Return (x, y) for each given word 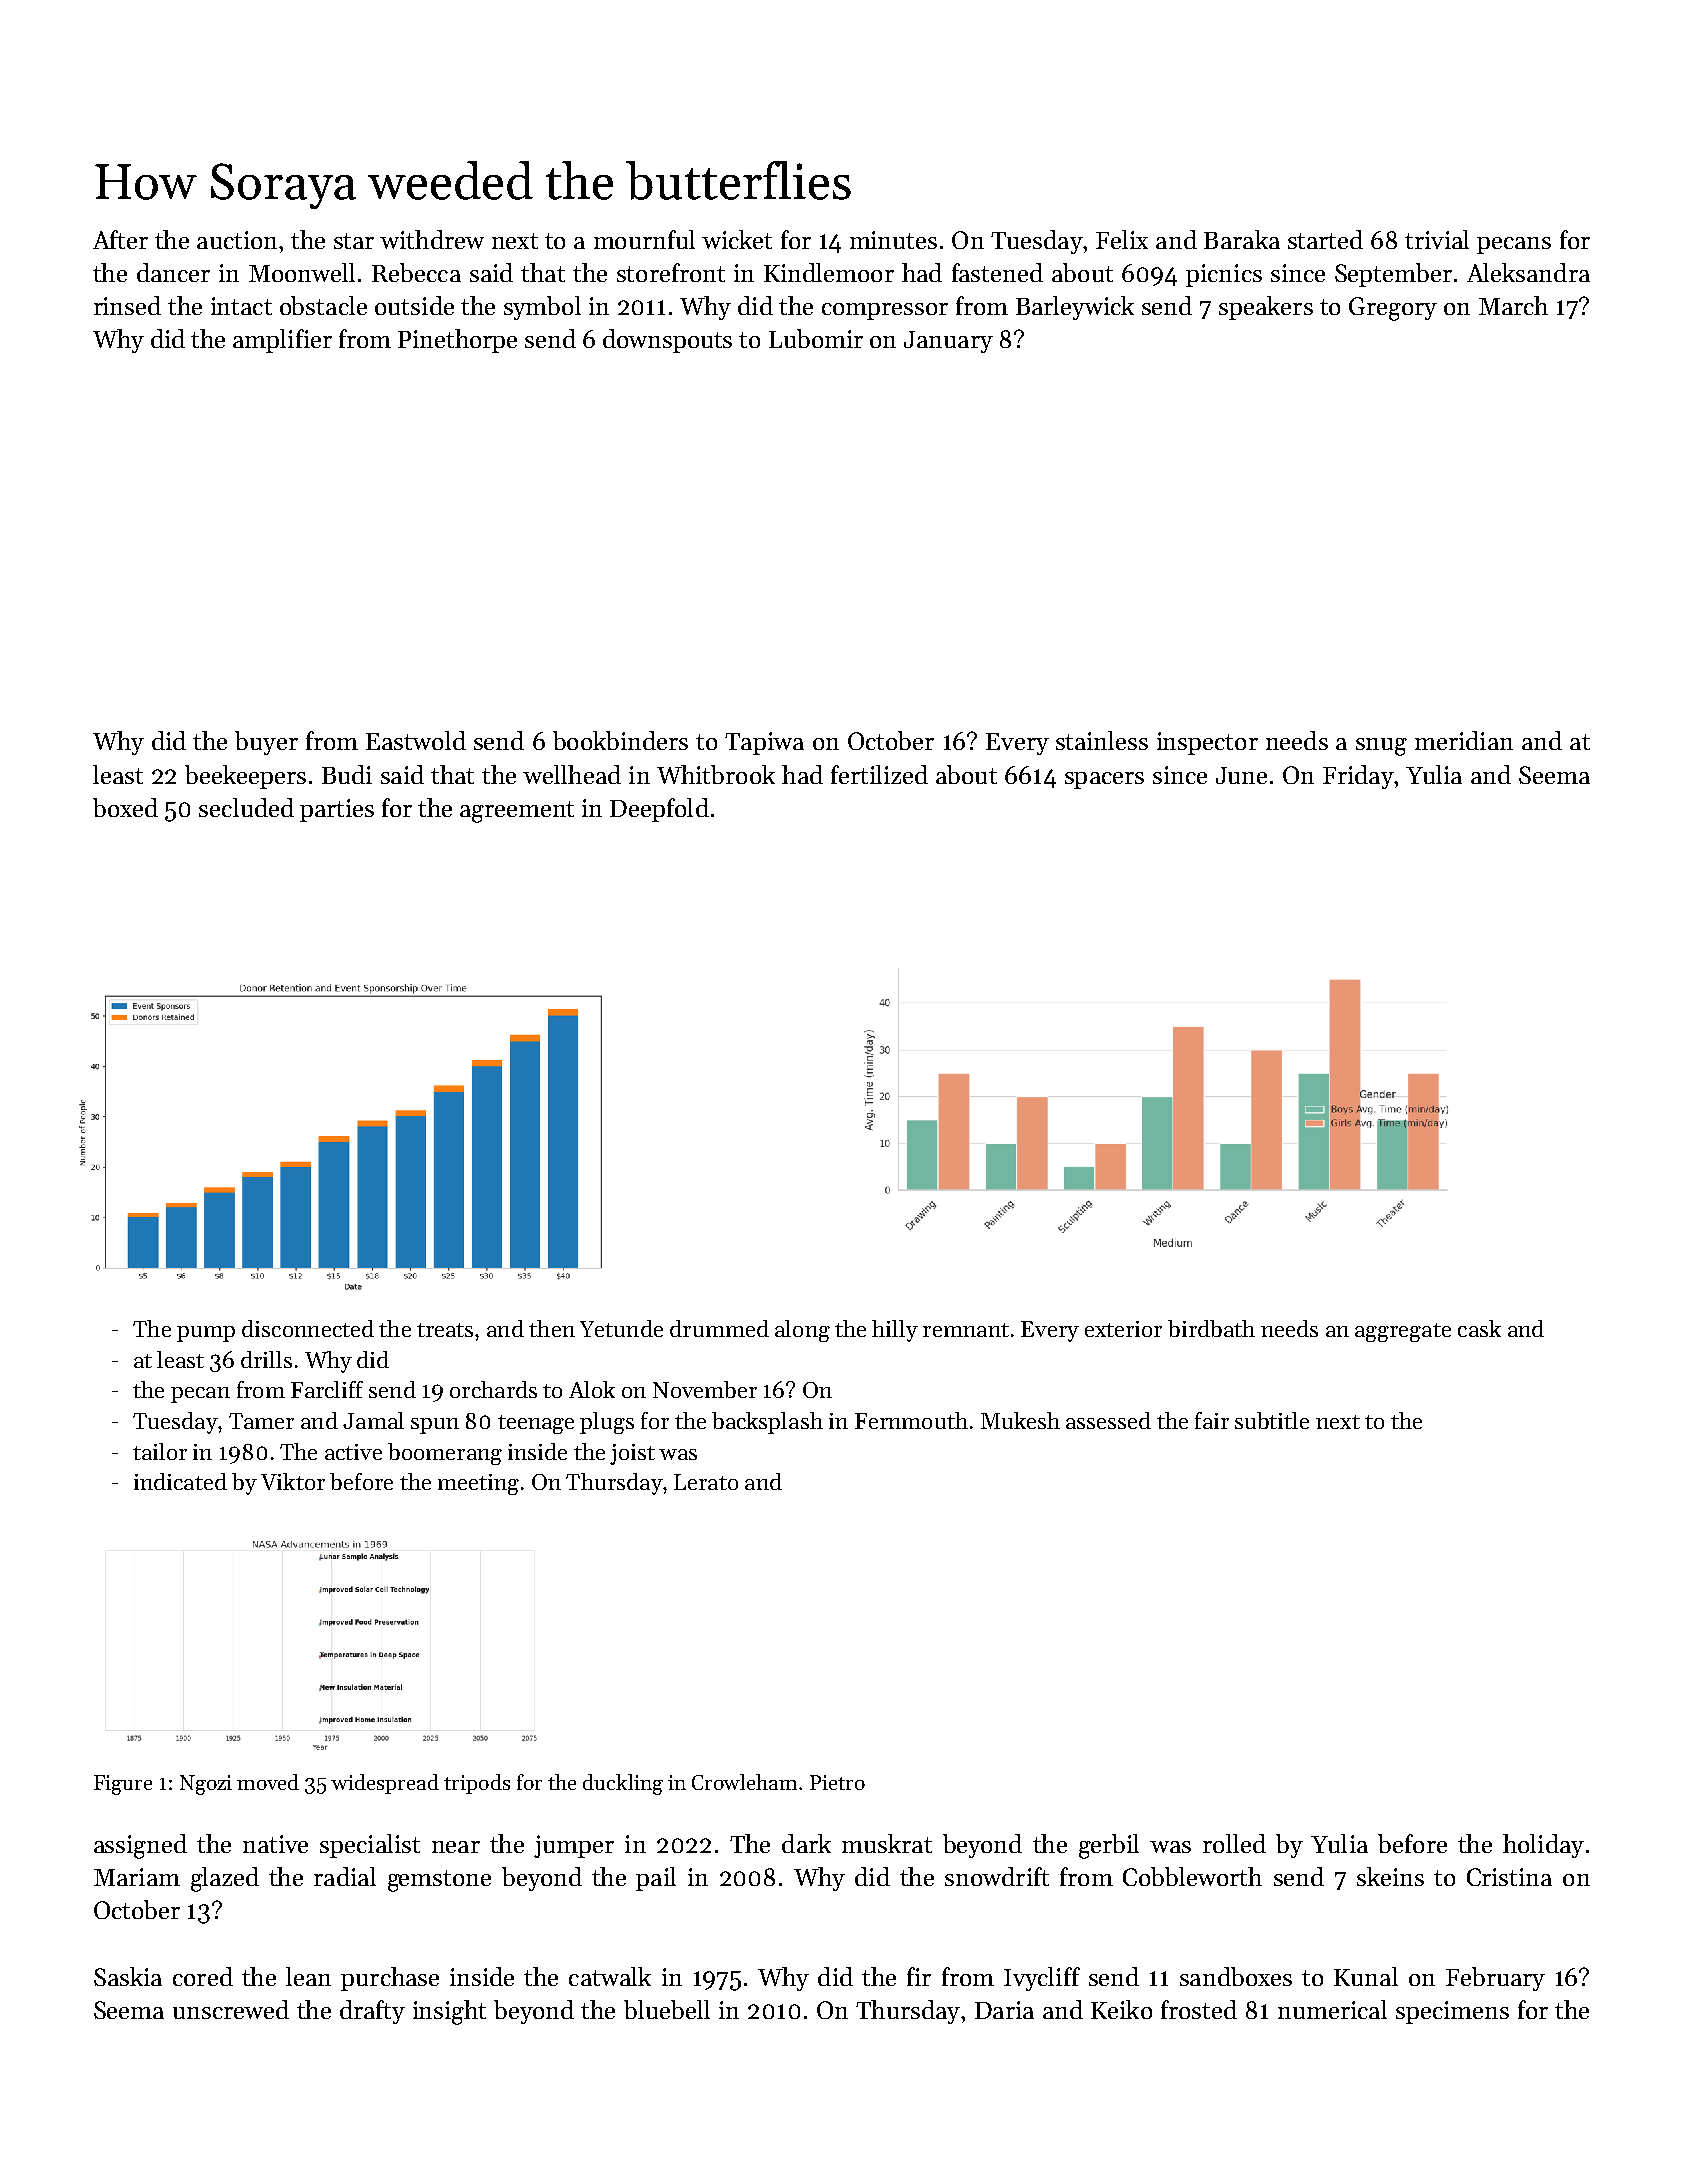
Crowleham (744, 1782)
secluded (246, 807)
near (456, 1847)
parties (337, 810)
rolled (1234, 1843)
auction (237, 240)
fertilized (879, 774)
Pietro (837, 1782)
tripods (477, 1784)
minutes (893, 240)
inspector (1207, 743)
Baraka (1242, 239)
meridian (1464, 740)
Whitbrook (716, 774)
